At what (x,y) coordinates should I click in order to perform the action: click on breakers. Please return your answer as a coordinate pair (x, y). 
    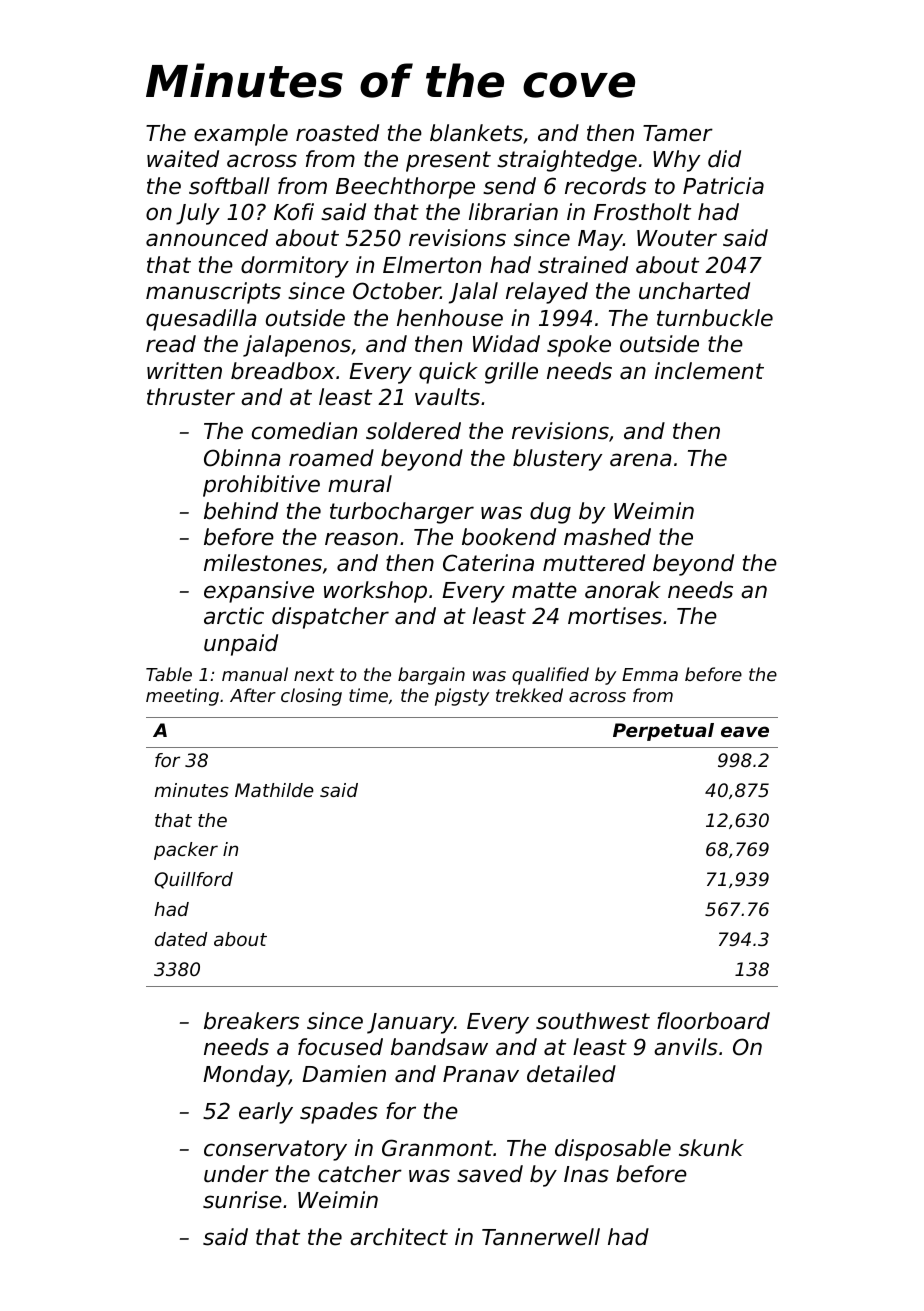
    Looking at the image, I should click on (251, 1021).
